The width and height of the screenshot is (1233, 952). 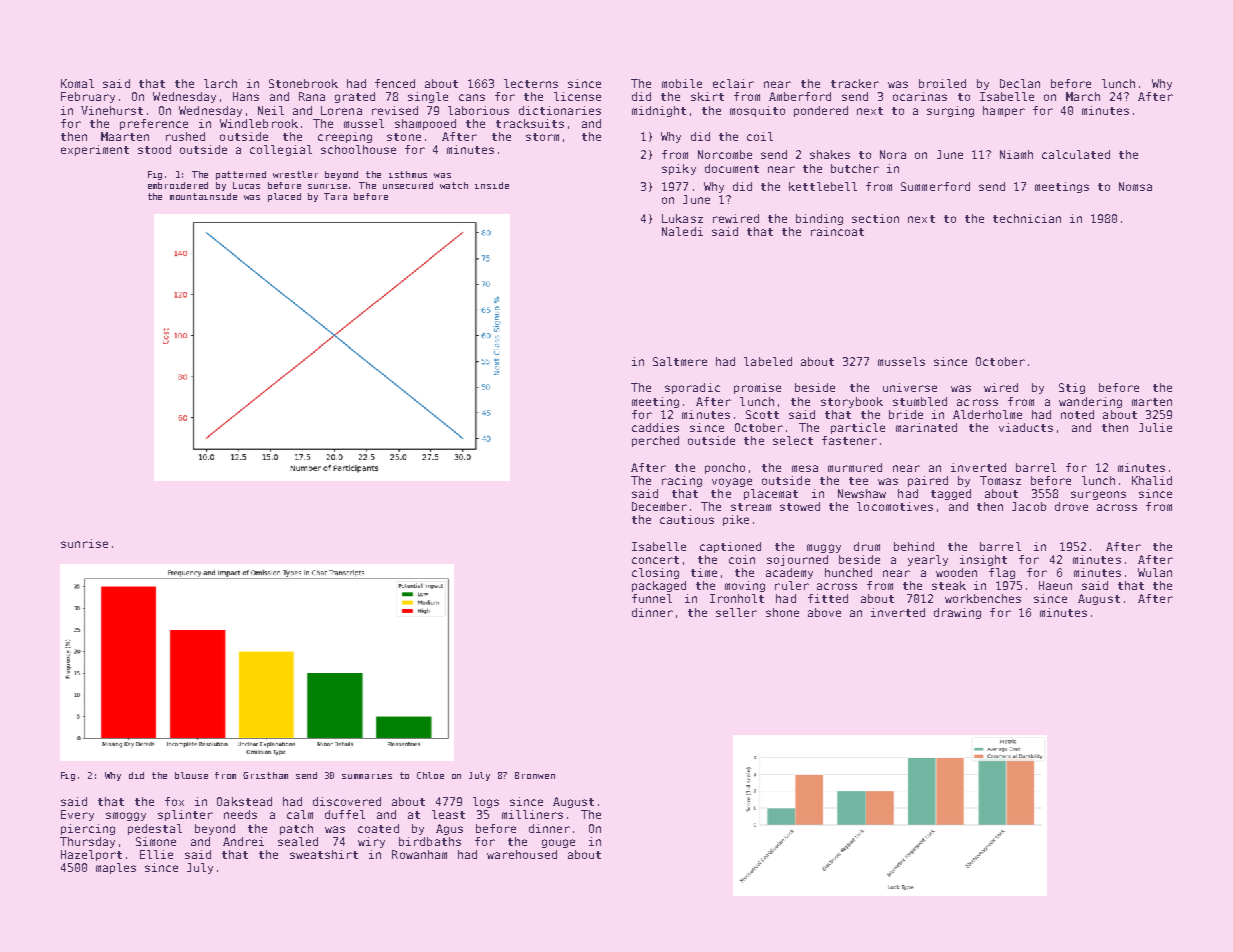 I want to click on blouse, so click(x=191, y=775).
